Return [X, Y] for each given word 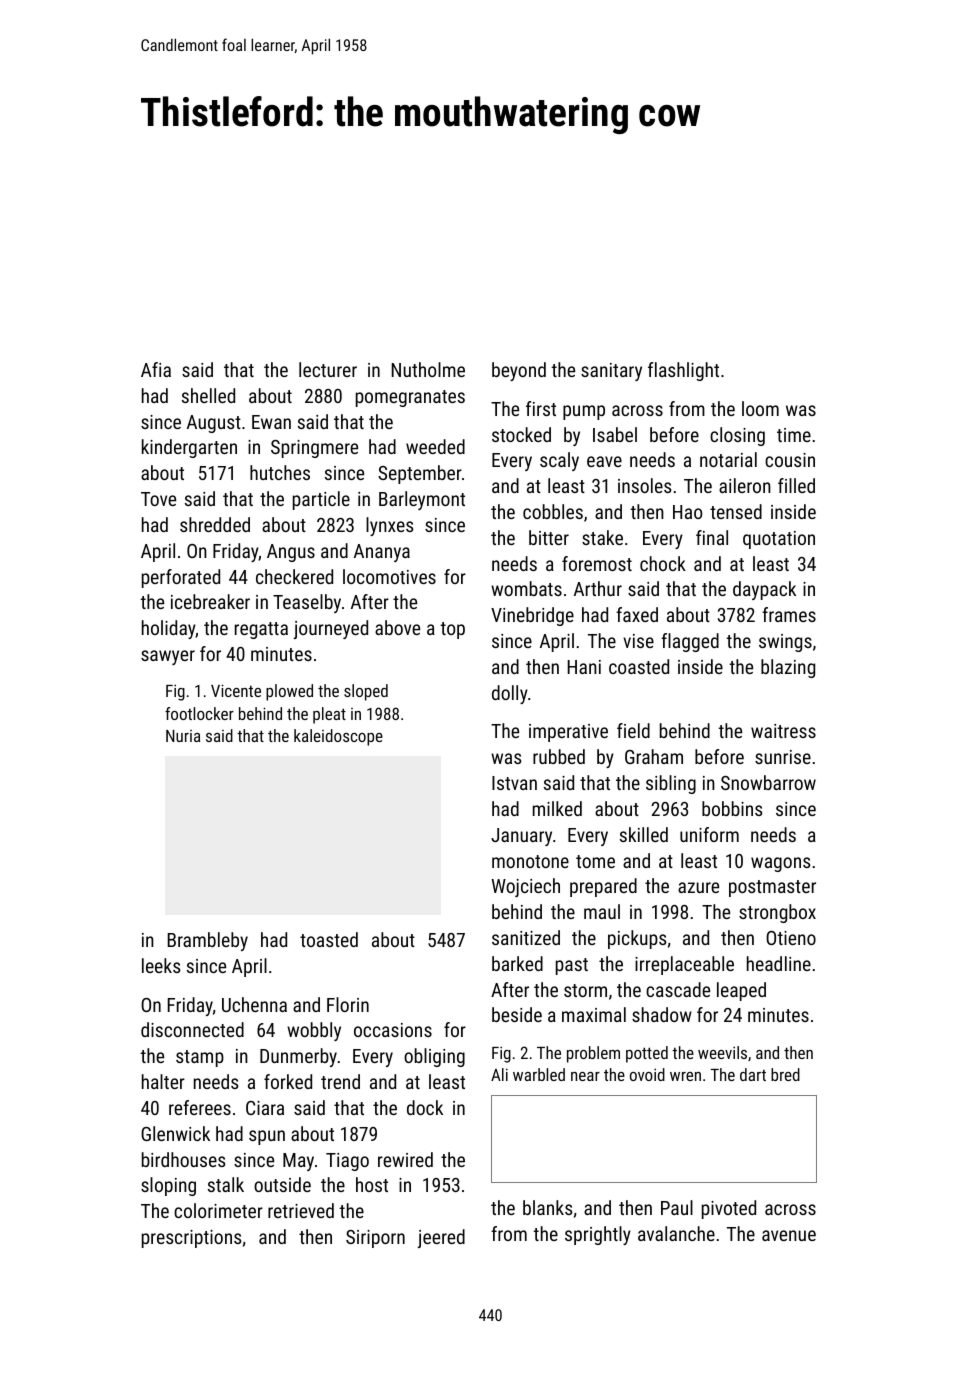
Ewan [271, 422]
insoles [644, 485]
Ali [499, 1074]
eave [604, 461]
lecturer [328, 369]
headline [779, 963]
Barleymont [422, 500]
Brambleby [208, 941]
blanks [547, 1207]
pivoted [729, 1209]
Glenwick [175, 1133]
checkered [294, 576]
